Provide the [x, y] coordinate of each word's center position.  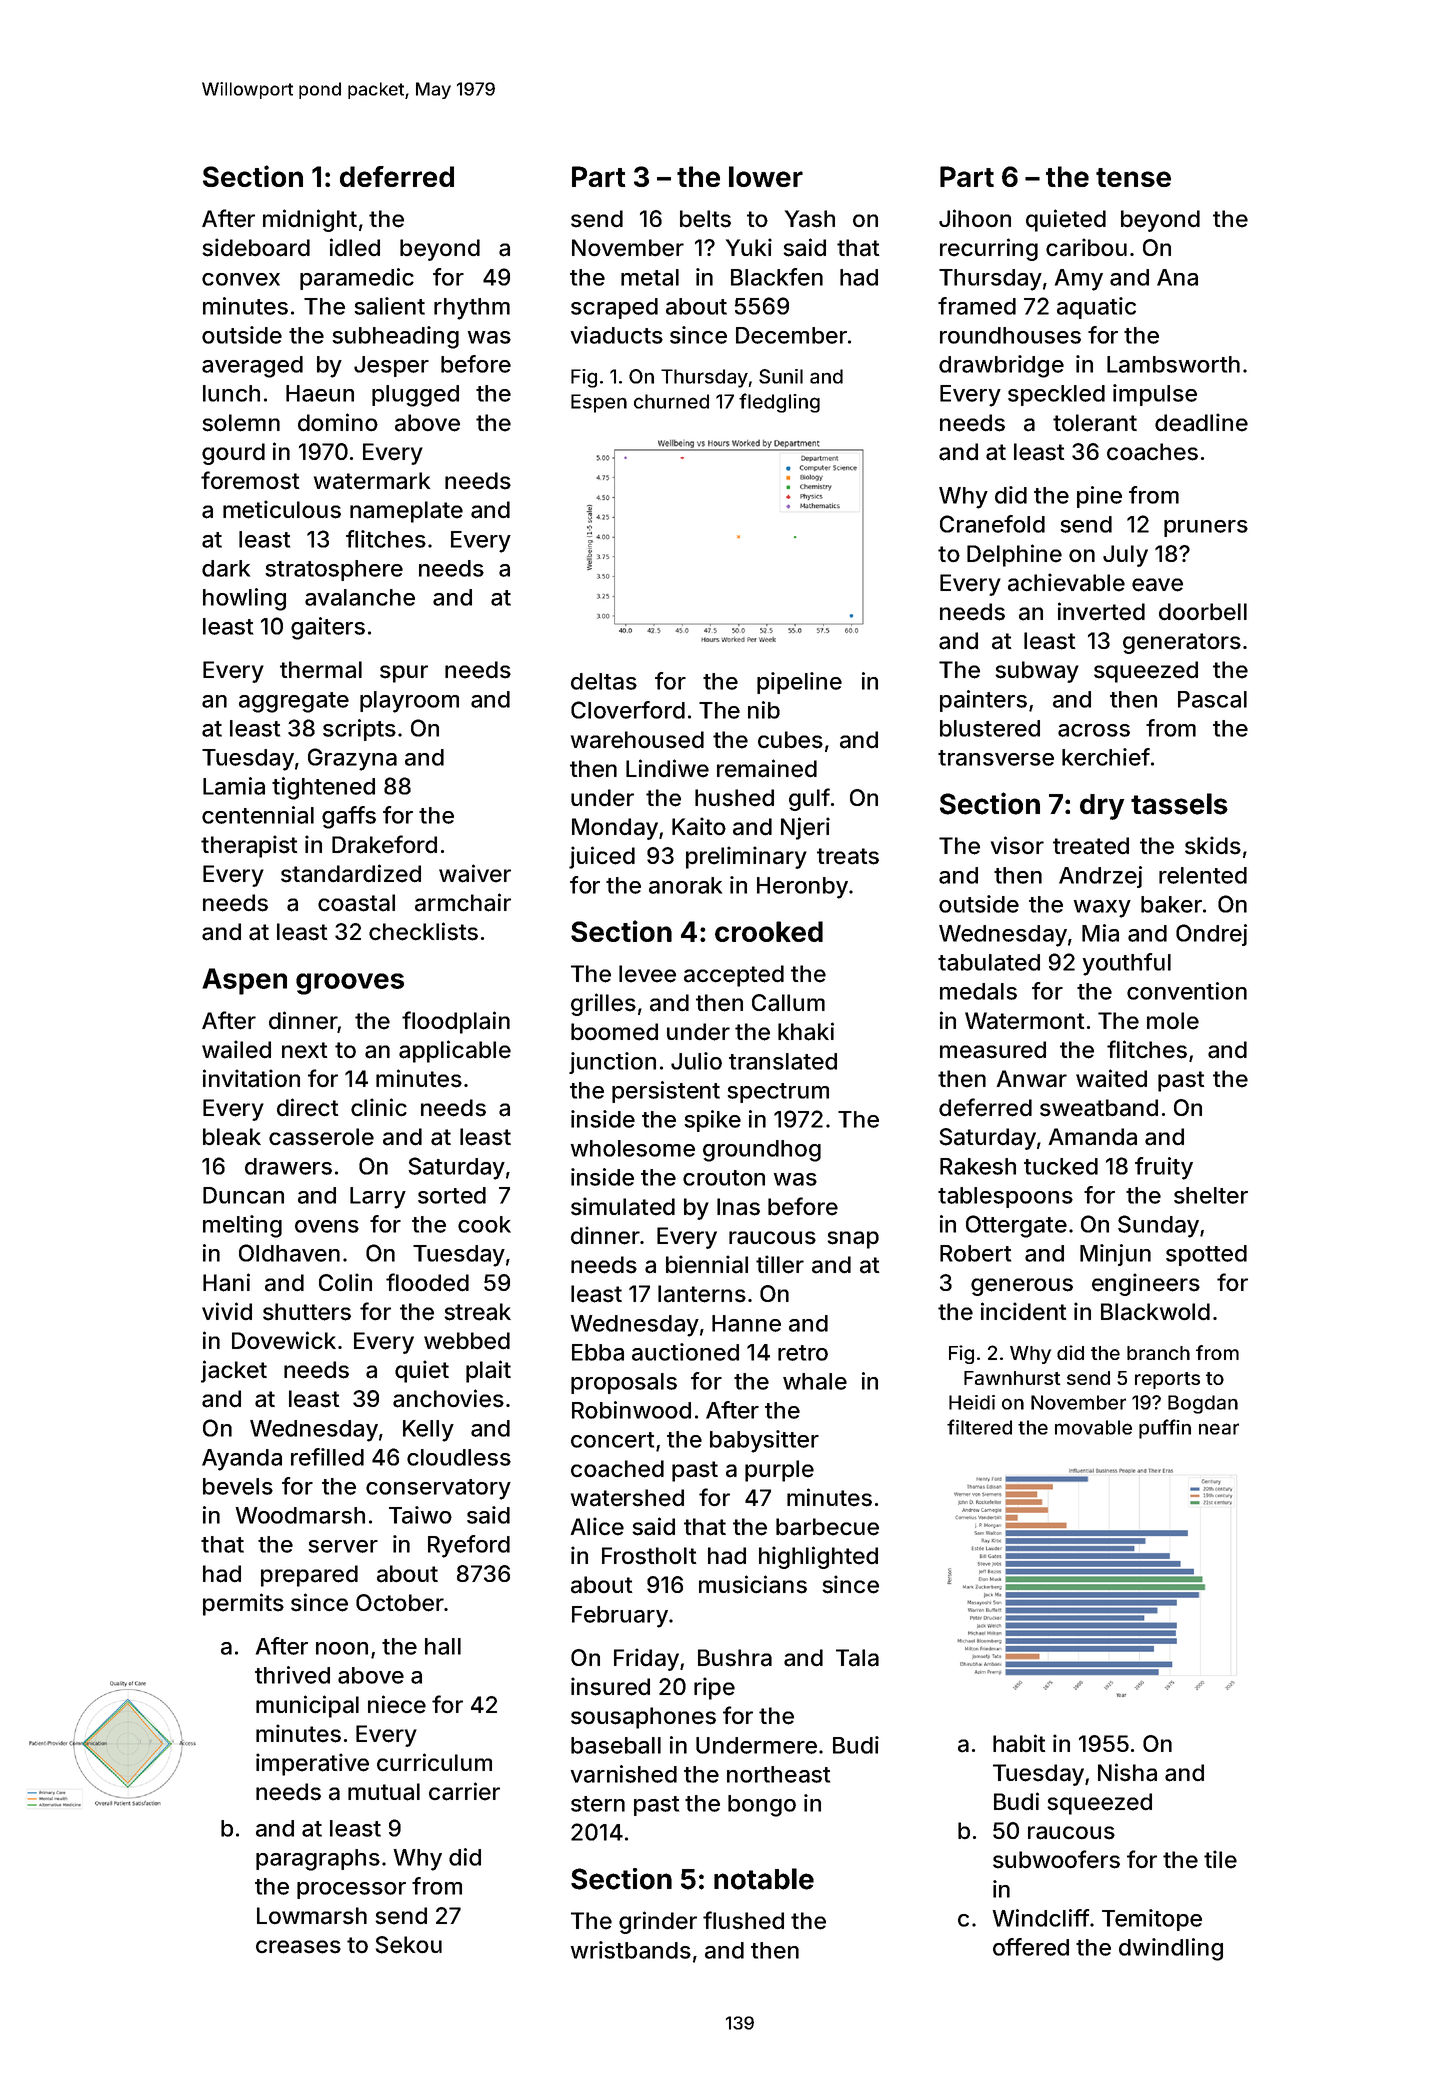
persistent [666, 1092]
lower [766, 176]
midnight [310, 220]
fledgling [779, 403]
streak [477, 1312]
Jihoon [975, 218]
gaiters [328, 628]
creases [298, 1947]
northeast [778, 1774]
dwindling [1171, 1949]
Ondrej [1211, 935]
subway [1037, 672]
